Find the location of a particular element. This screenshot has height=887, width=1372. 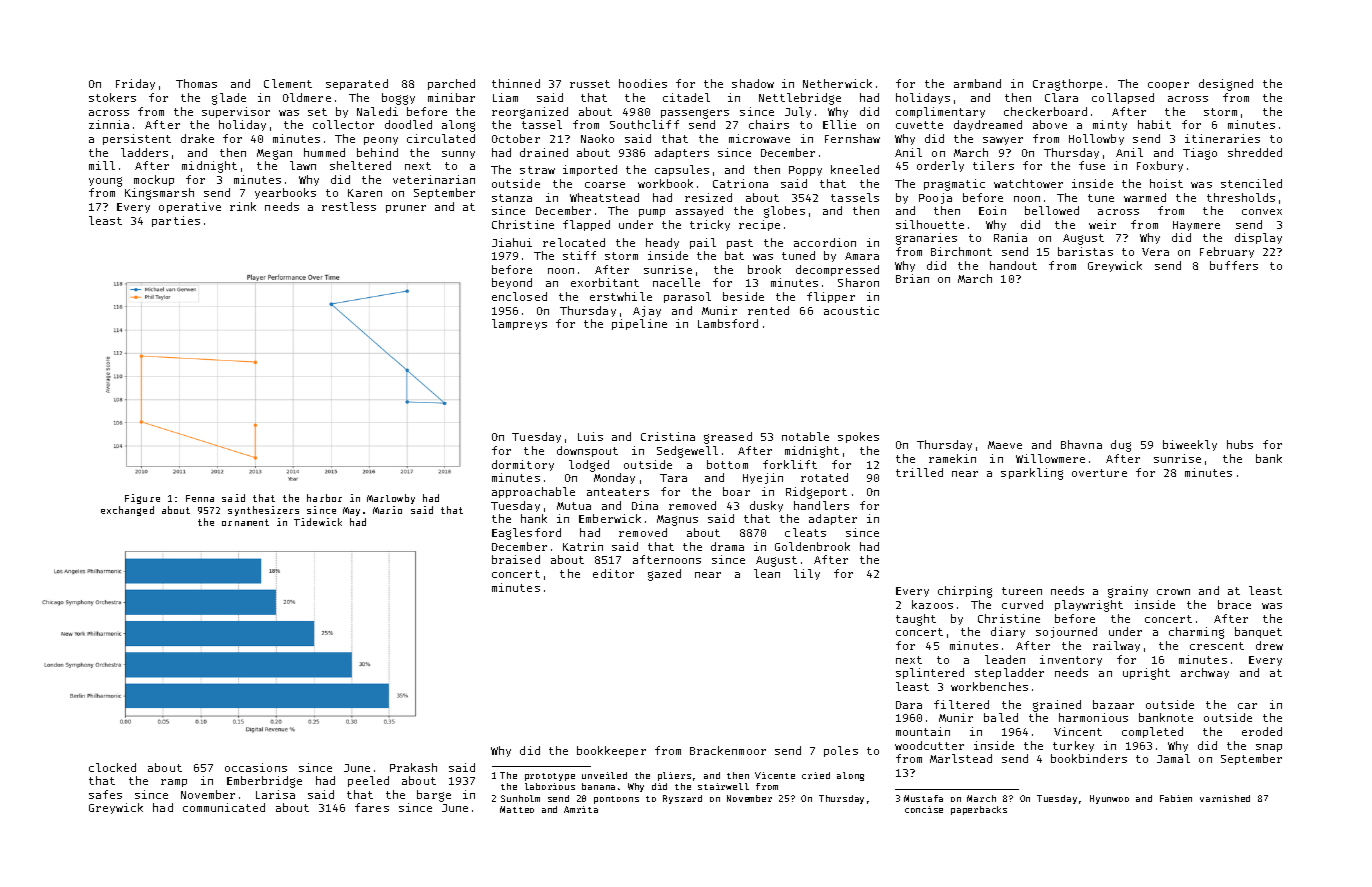

parties is located at coordinates (176, 221).
